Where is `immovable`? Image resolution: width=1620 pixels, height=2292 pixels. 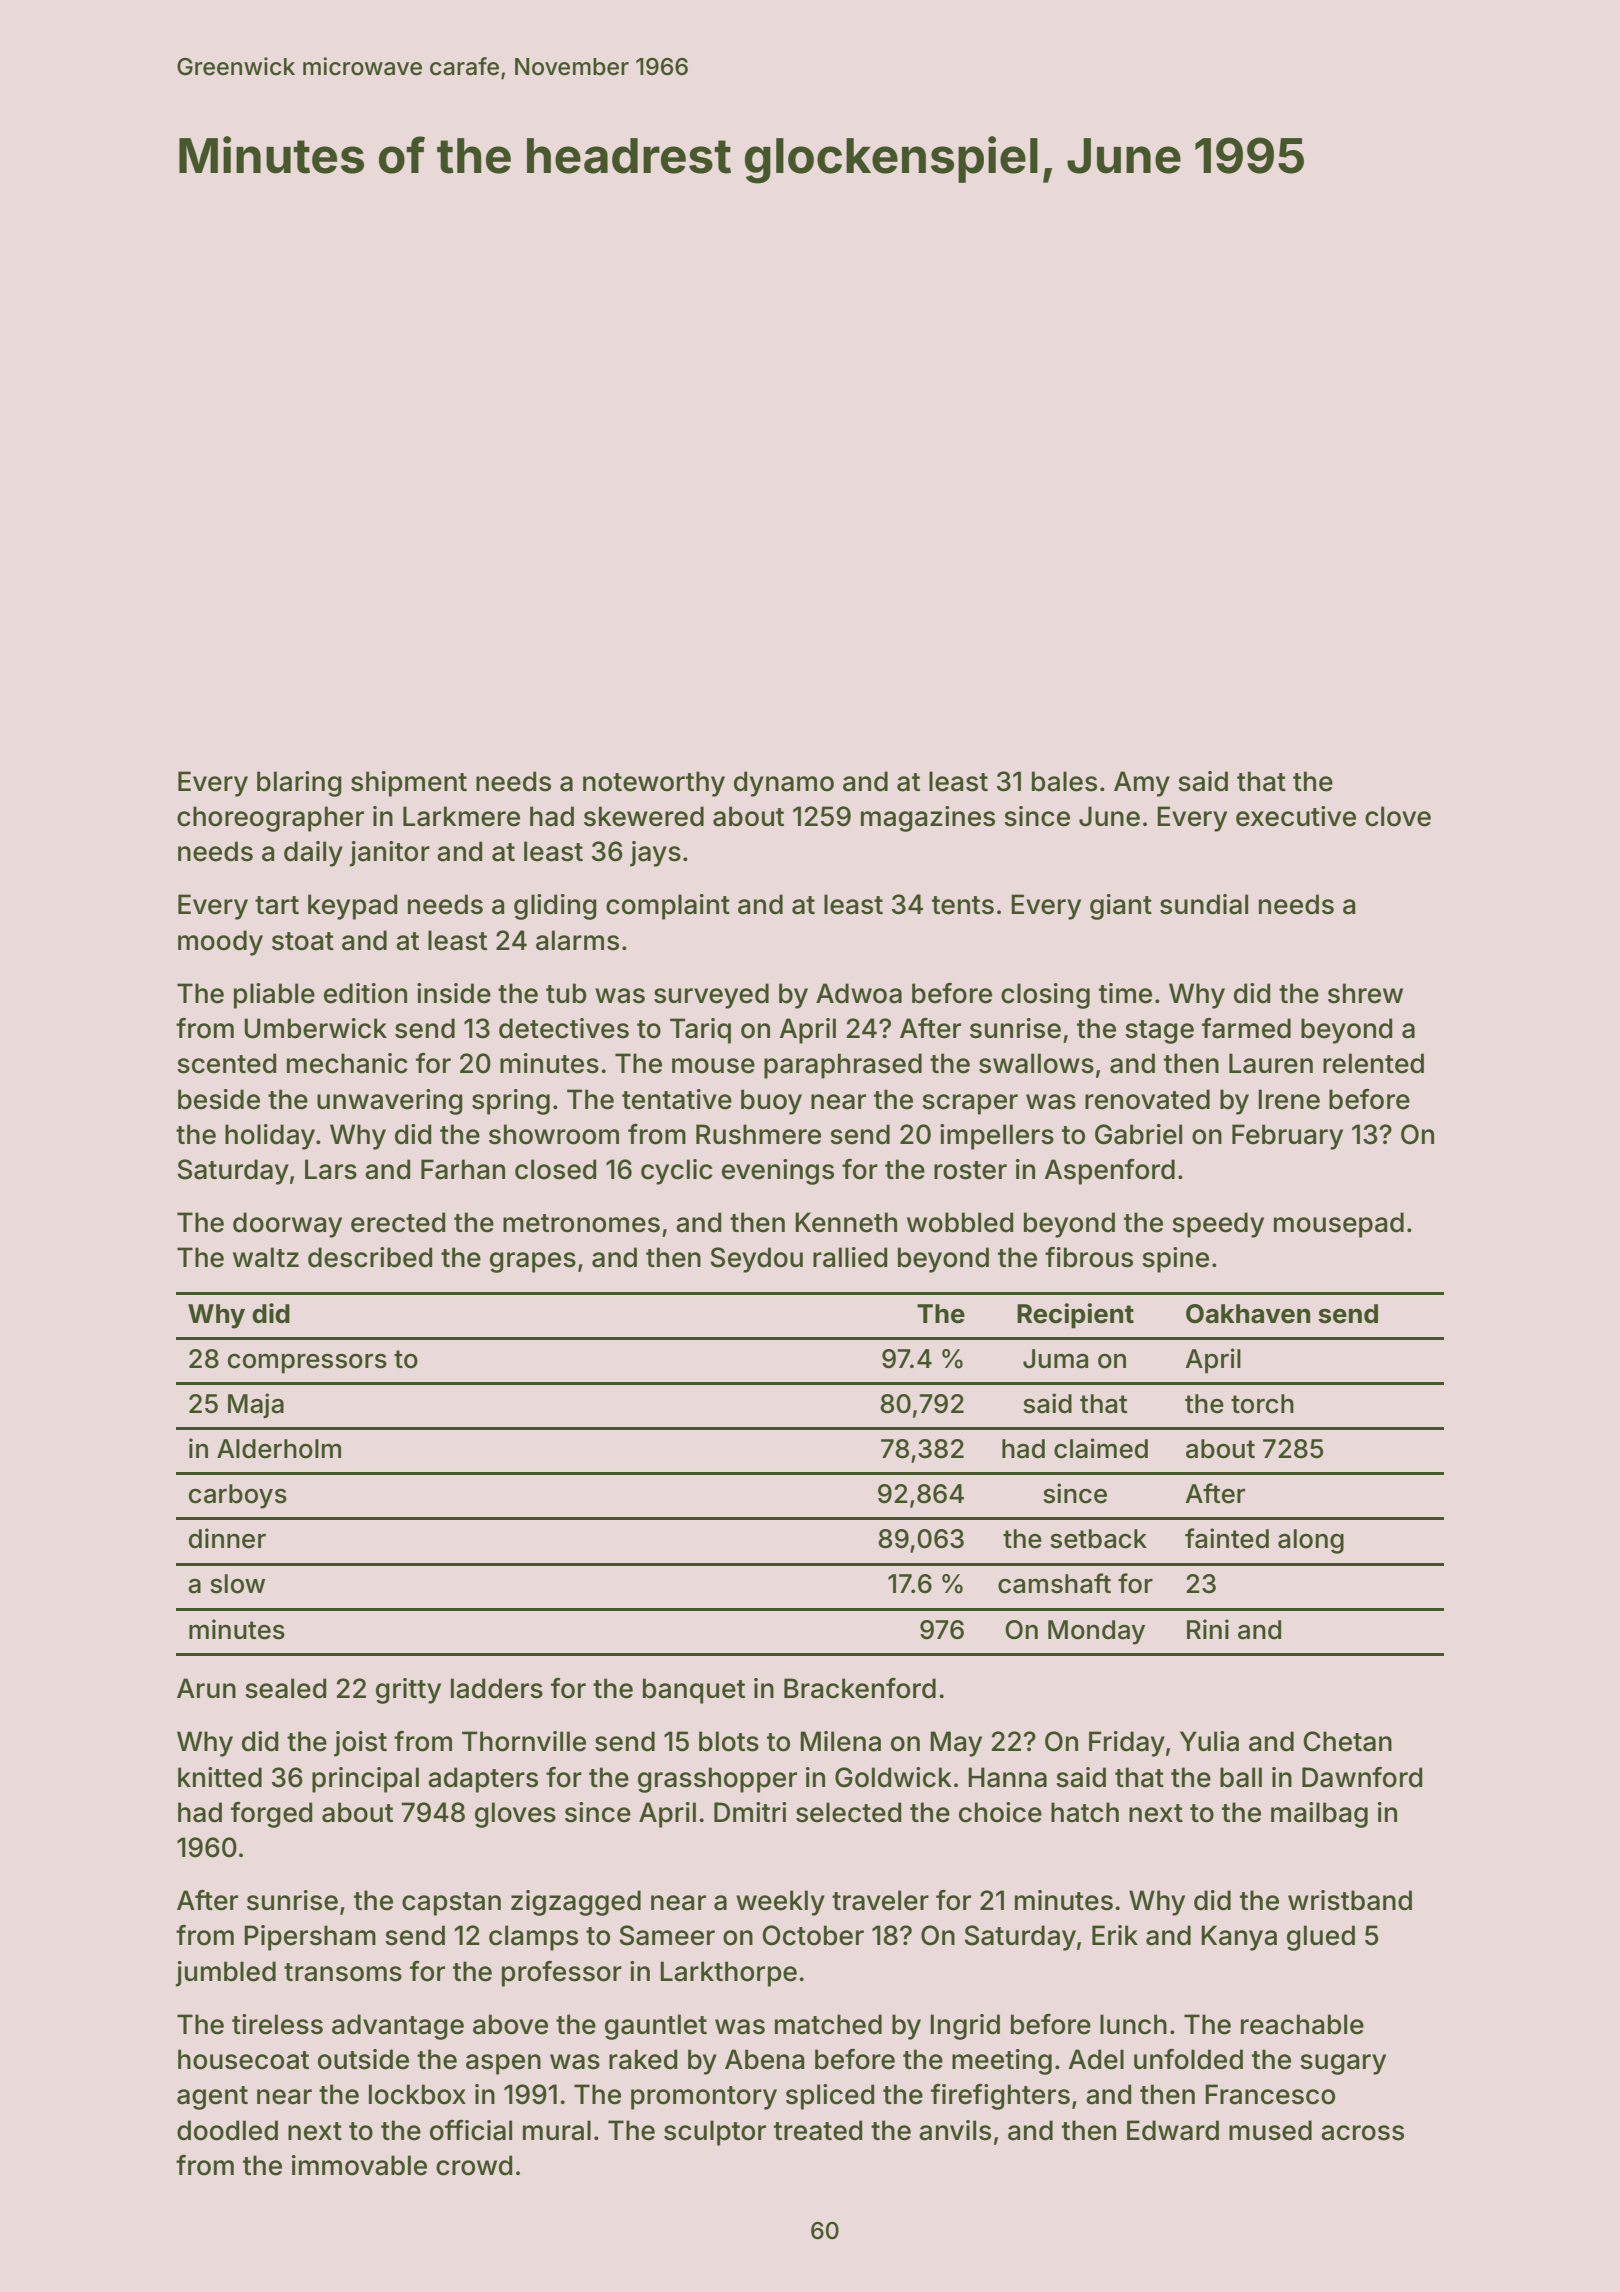 immovable is located at coordinates (359, 2165).
